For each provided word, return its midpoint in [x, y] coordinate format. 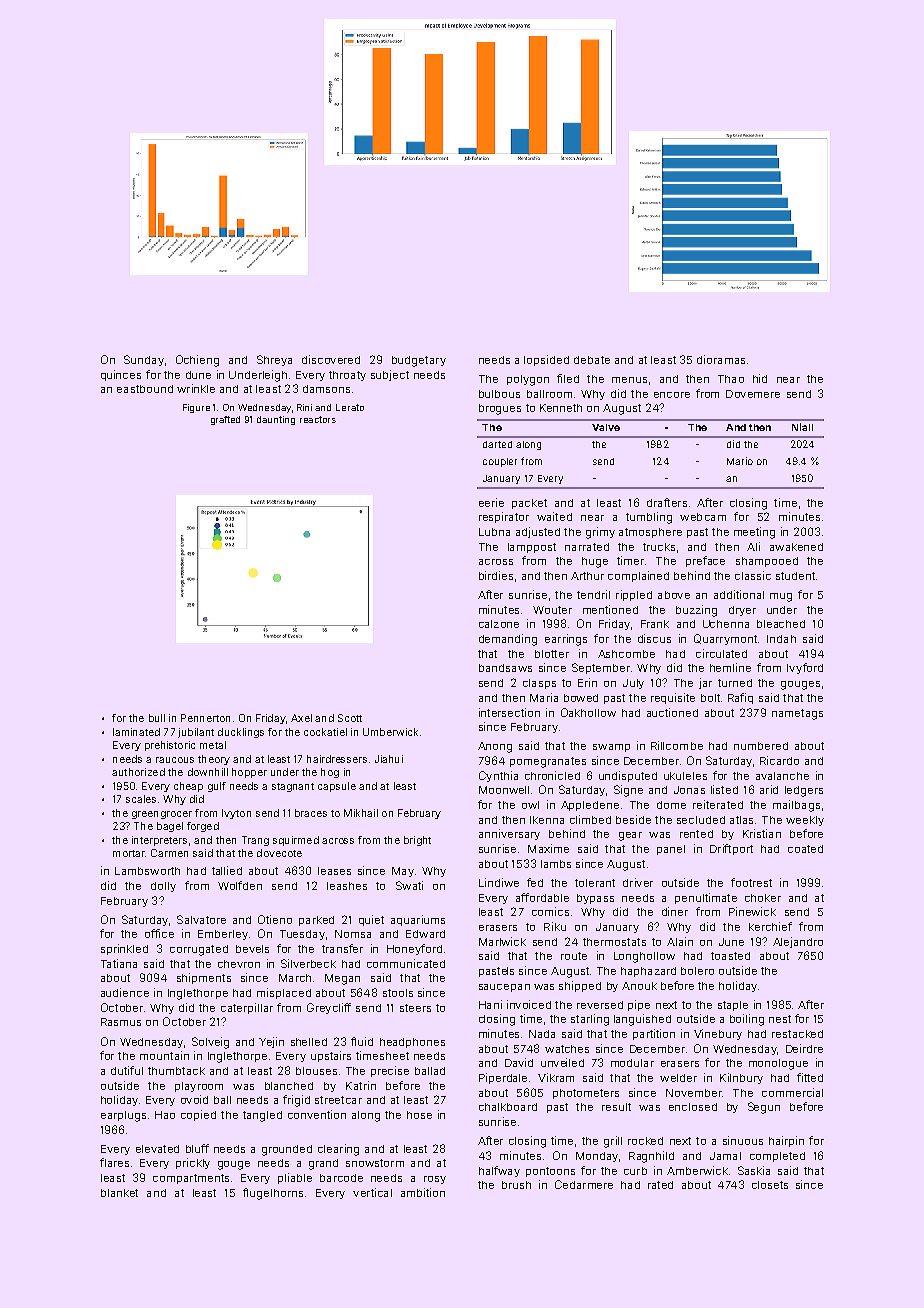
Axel [301, 718]
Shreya [274, 360]
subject [390, 375]
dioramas [721, 359]
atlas [741, 820]
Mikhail [361, 813]
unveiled [562, 1062]
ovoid [194, 1099]
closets [770, 1185]
